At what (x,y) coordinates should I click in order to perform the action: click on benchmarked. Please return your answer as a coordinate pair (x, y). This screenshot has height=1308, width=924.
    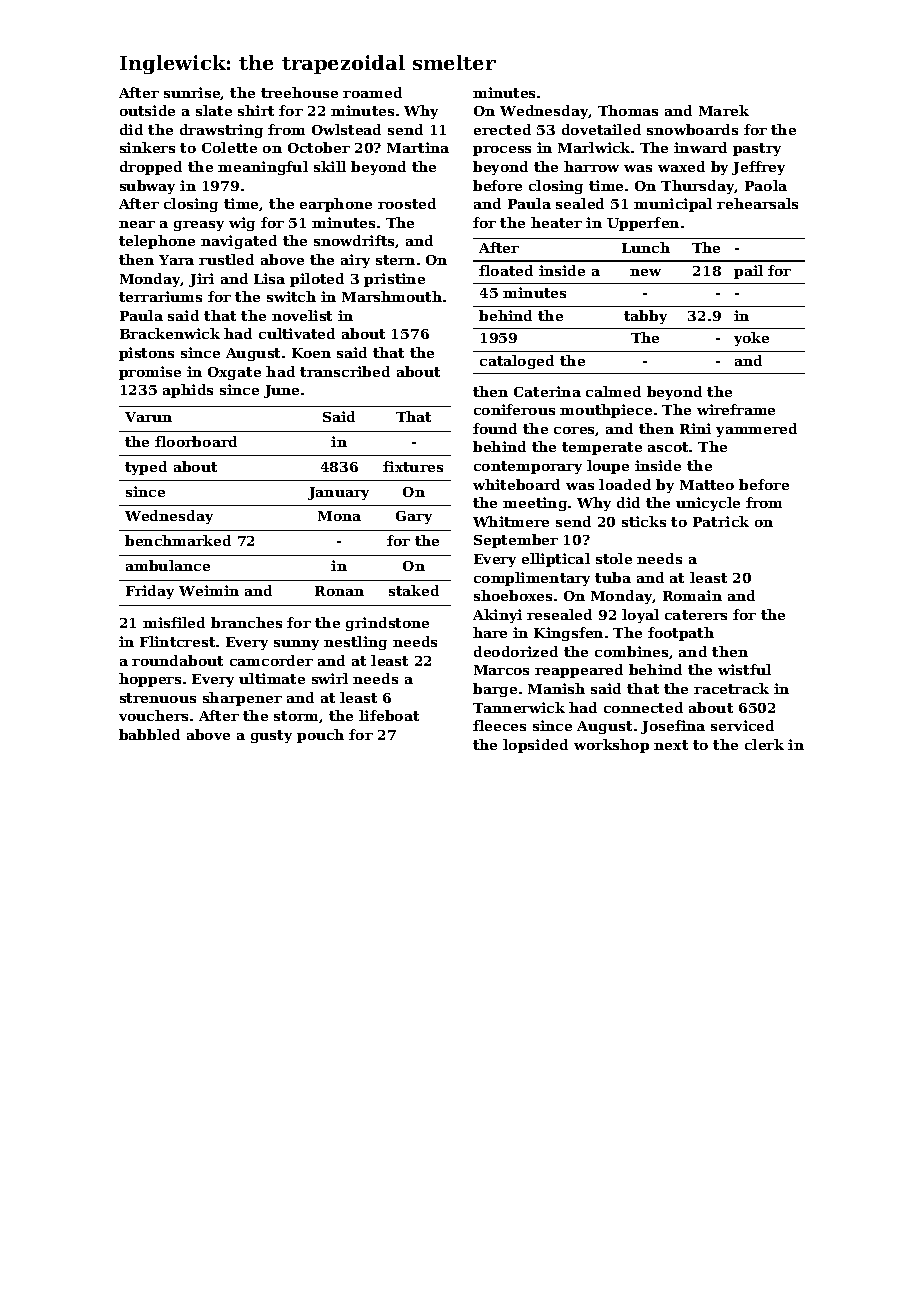
    Looking at the image, I should click on (178, 540).
